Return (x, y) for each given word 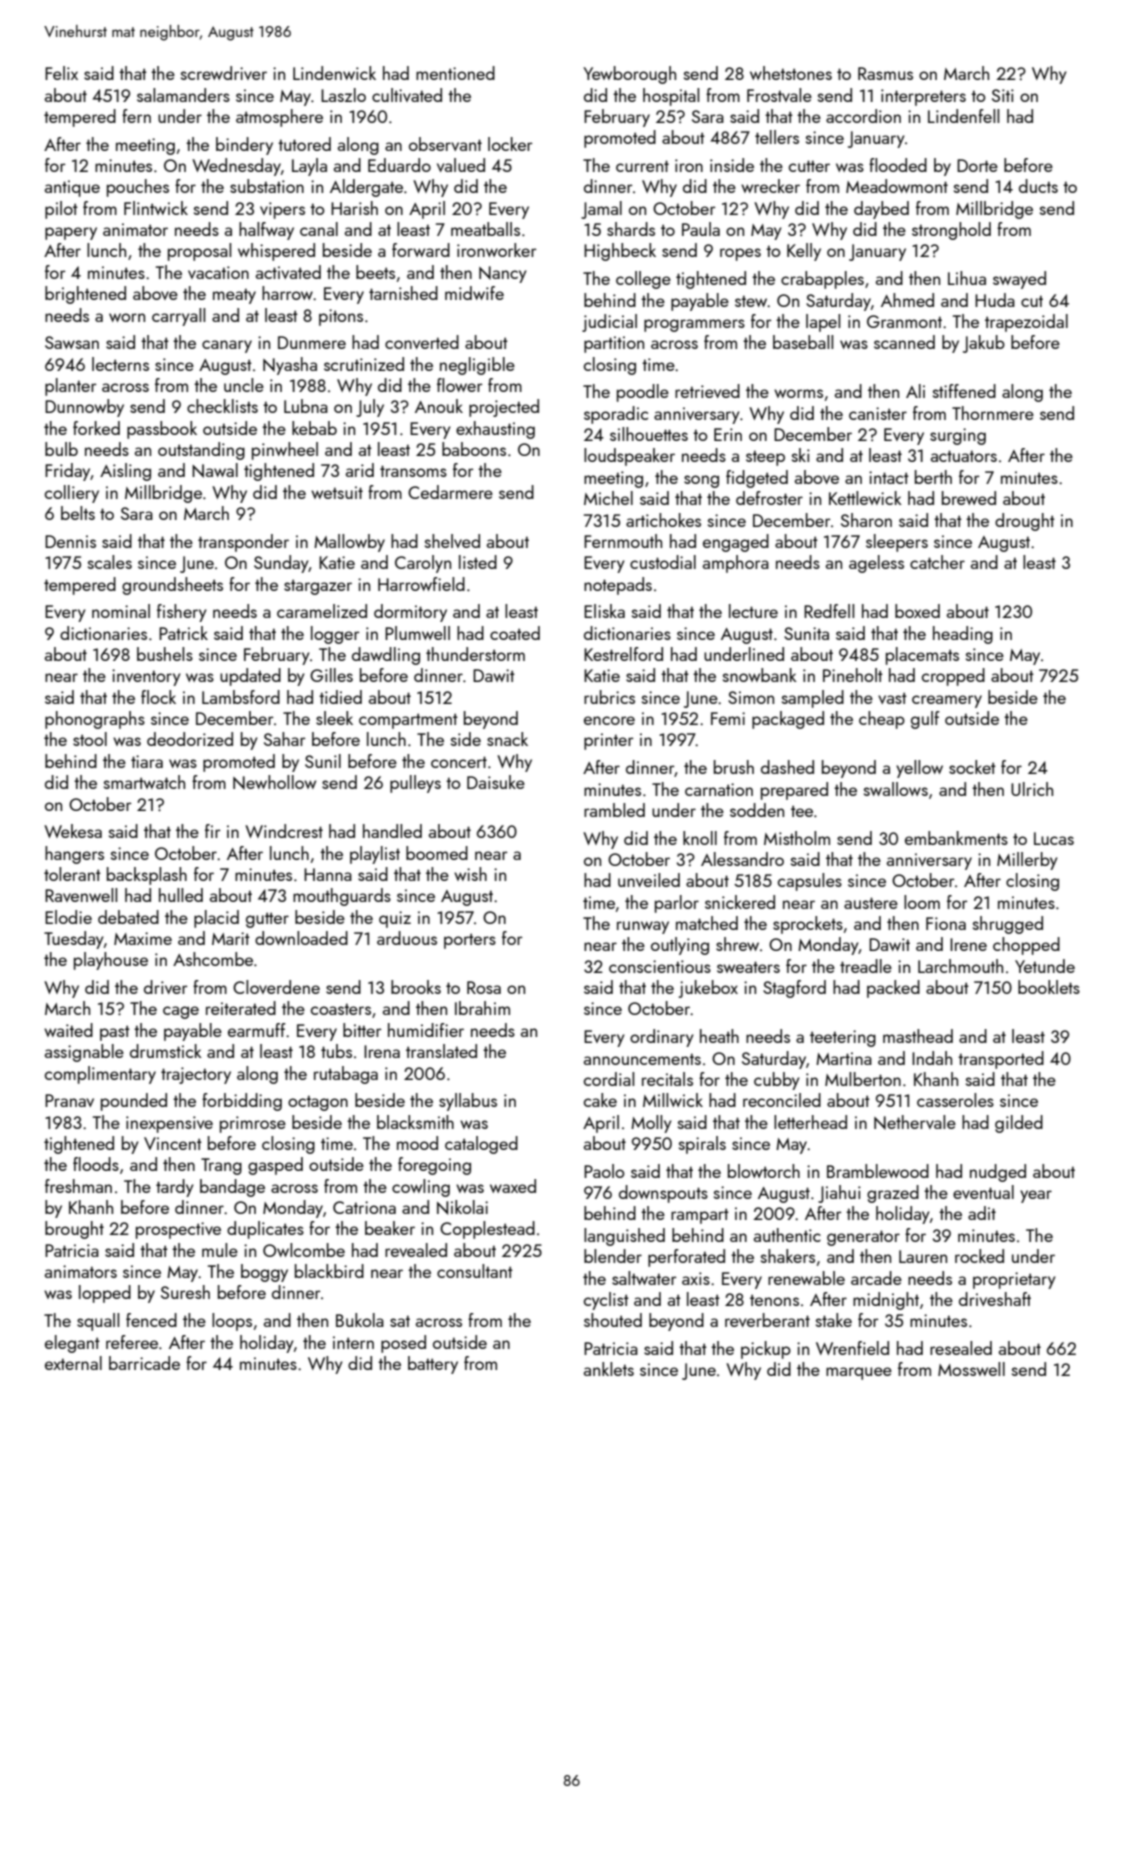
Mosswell (971, 1369)
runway (643, 927)
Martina (844, 1058)
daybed (881, 210)
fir (213, 831)
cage (181, 1012)
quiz (395, 919)
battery (433, 1365)
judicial (609, 323)
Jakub (984, 344)
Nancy (503, 274)
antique (72, 188)
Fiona (946, 923)
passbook (162, 430)
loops (232, 1322)
